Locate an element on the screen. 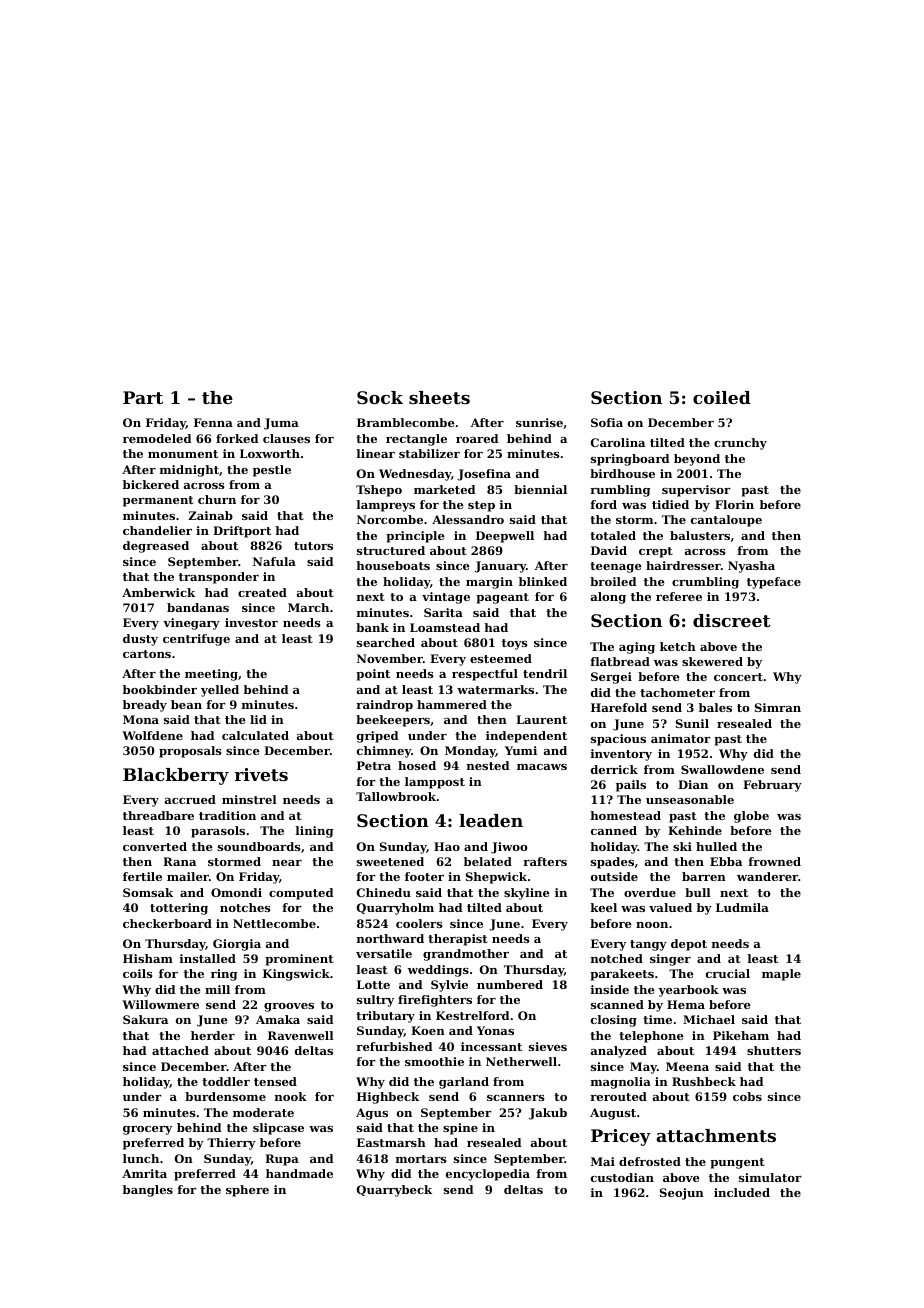 This screenshot has height=1308, width=924. sphere is located at coordinates (247, 1191).
